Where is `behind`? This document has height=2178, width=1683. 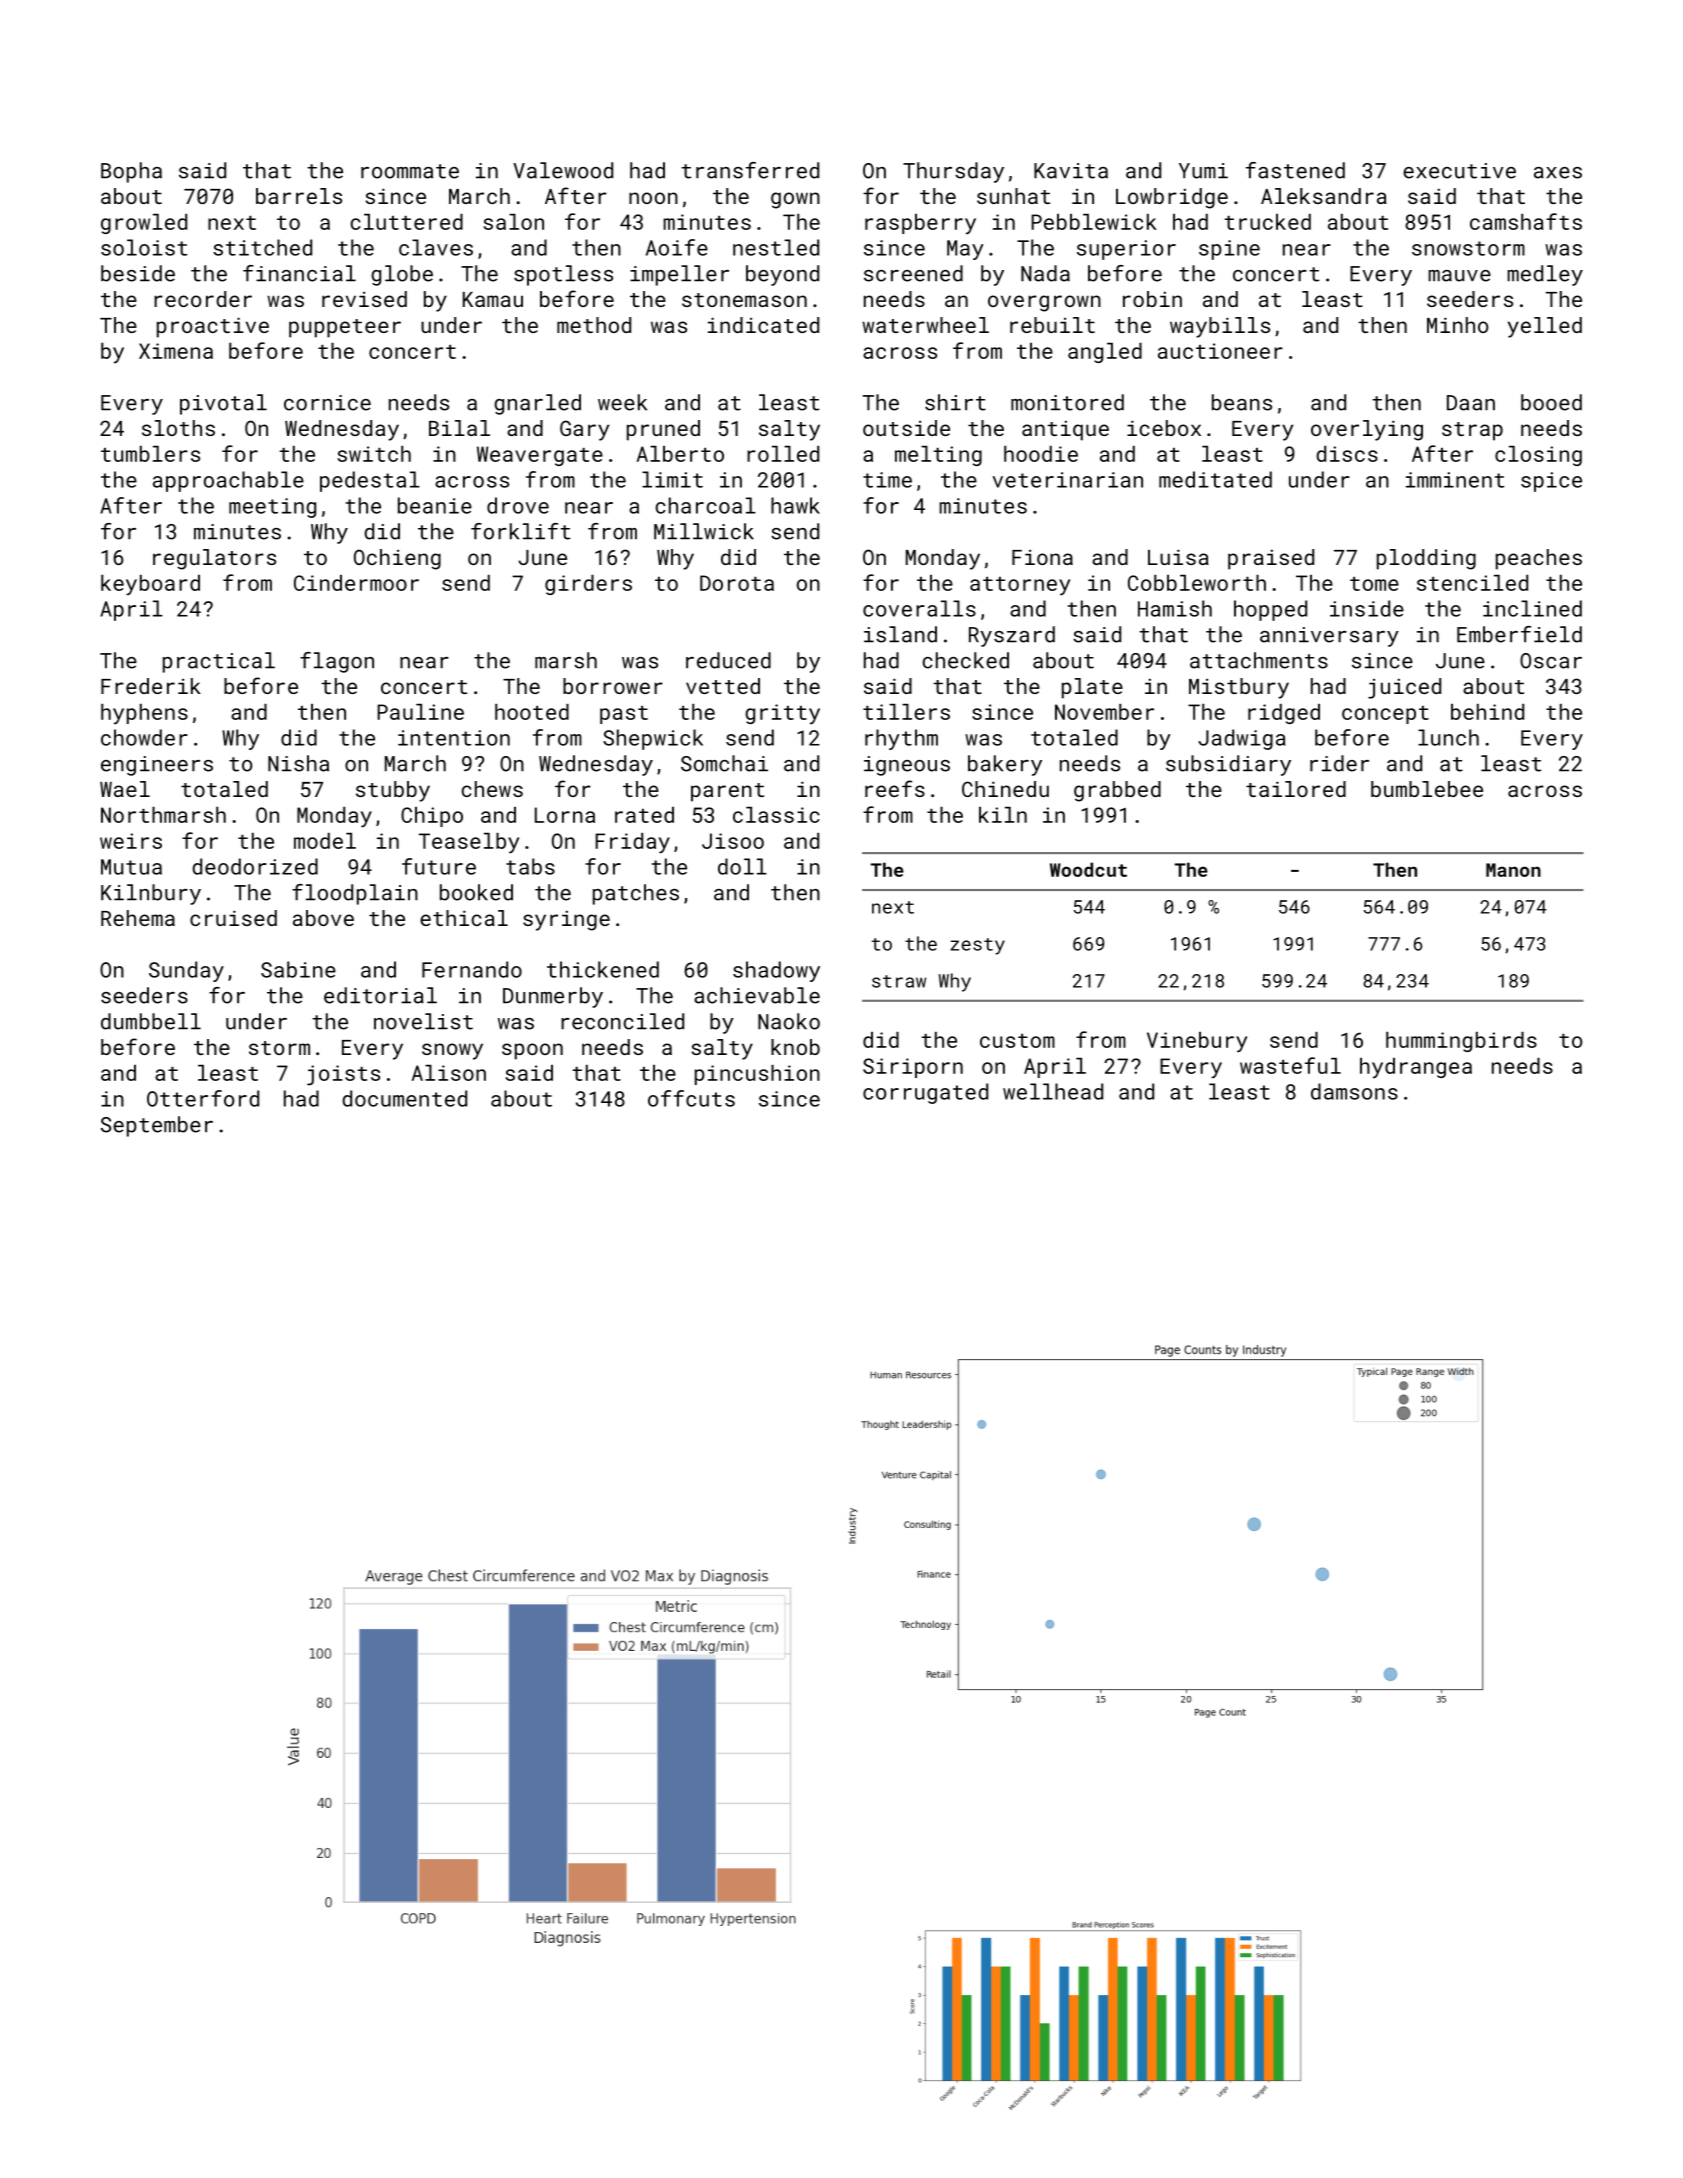
behind is located at coordinates (1487, 712).
